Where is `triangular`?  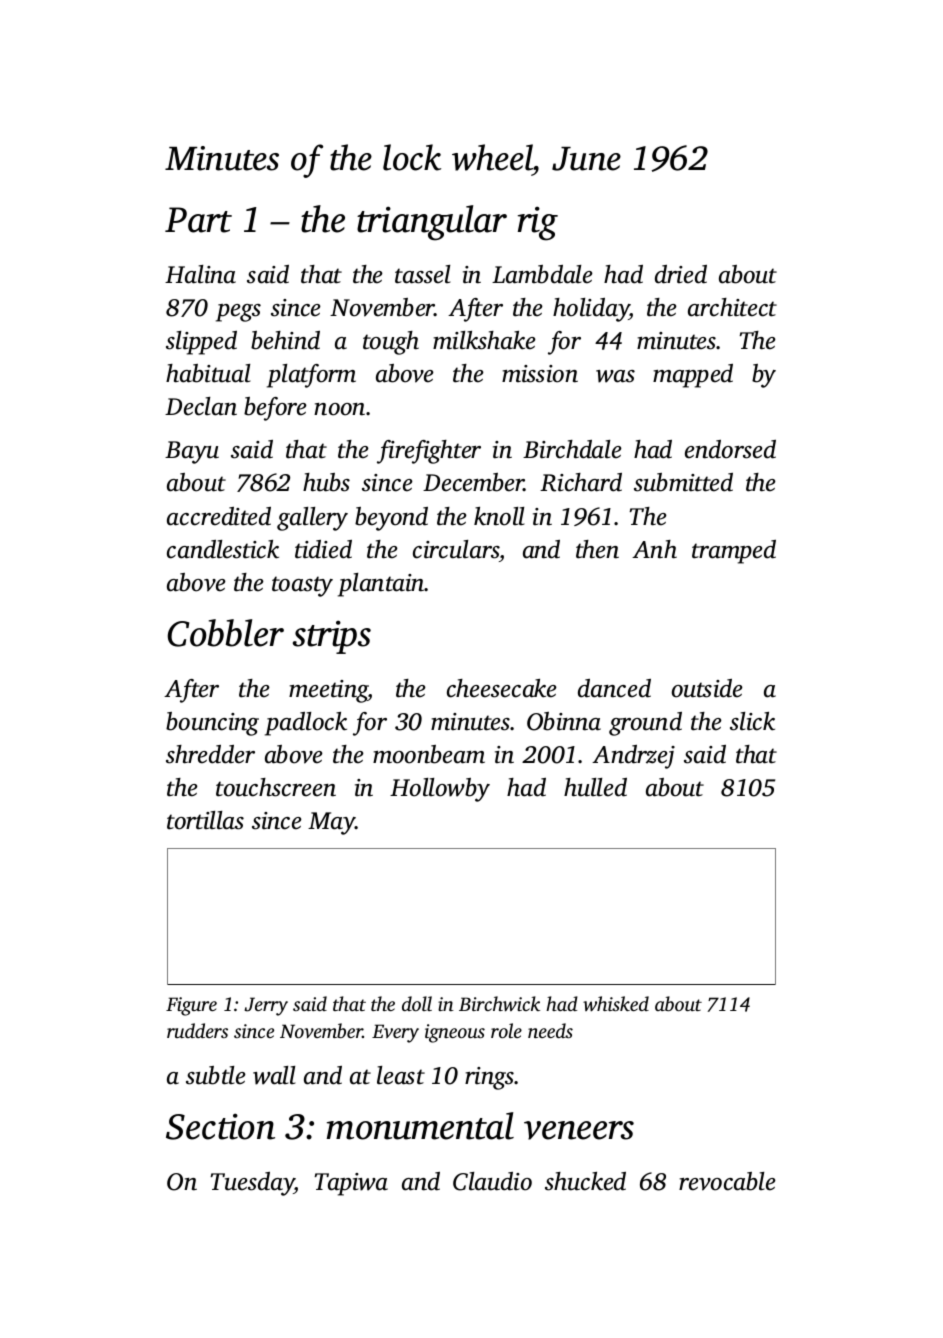
triangular is located at coordinates (432, 223).
